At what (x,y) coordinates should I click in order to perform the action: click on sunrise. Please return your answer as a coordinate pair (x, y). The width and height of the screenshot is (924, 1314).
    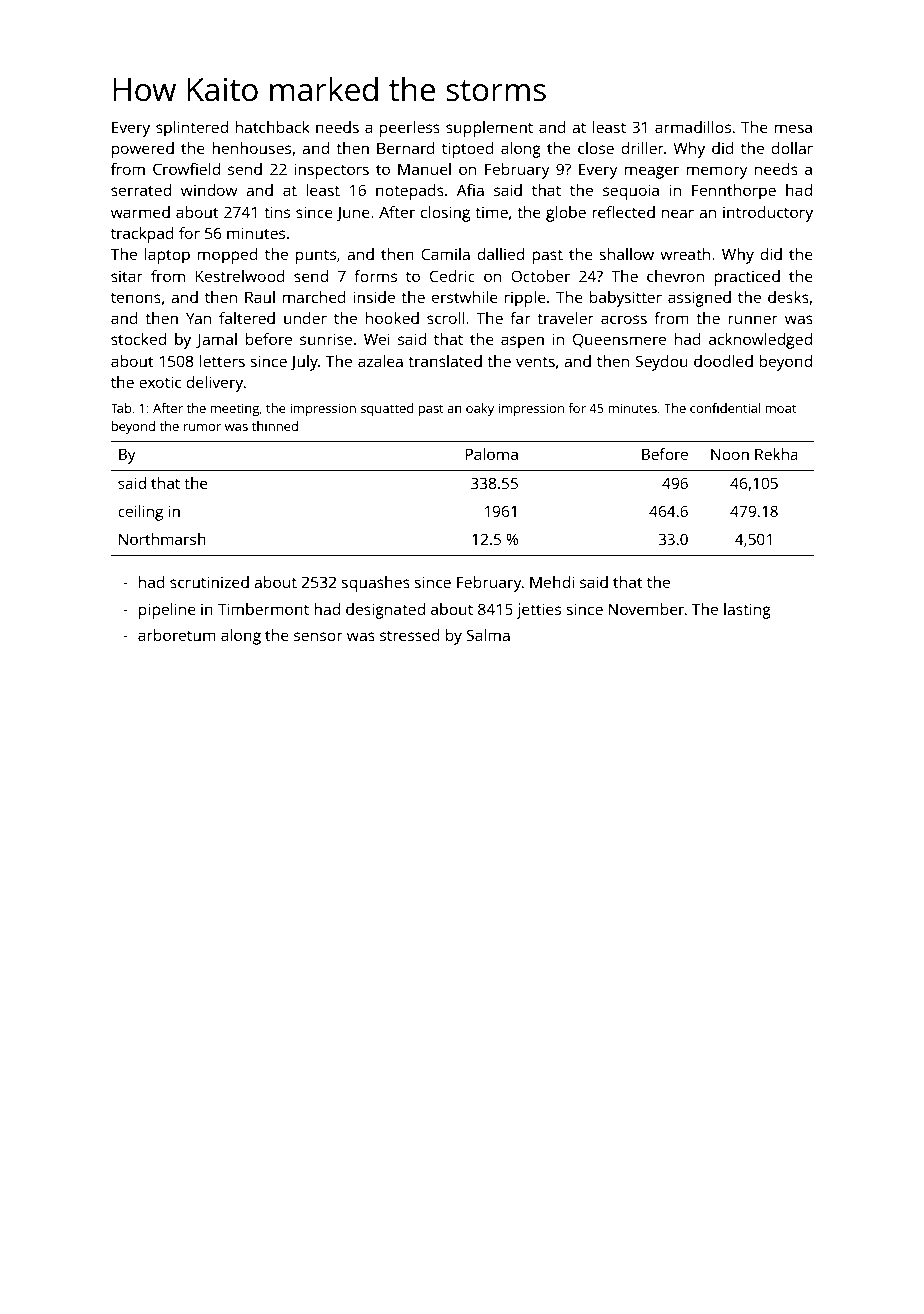
    Looking at the image, I should click on (326, 339).
